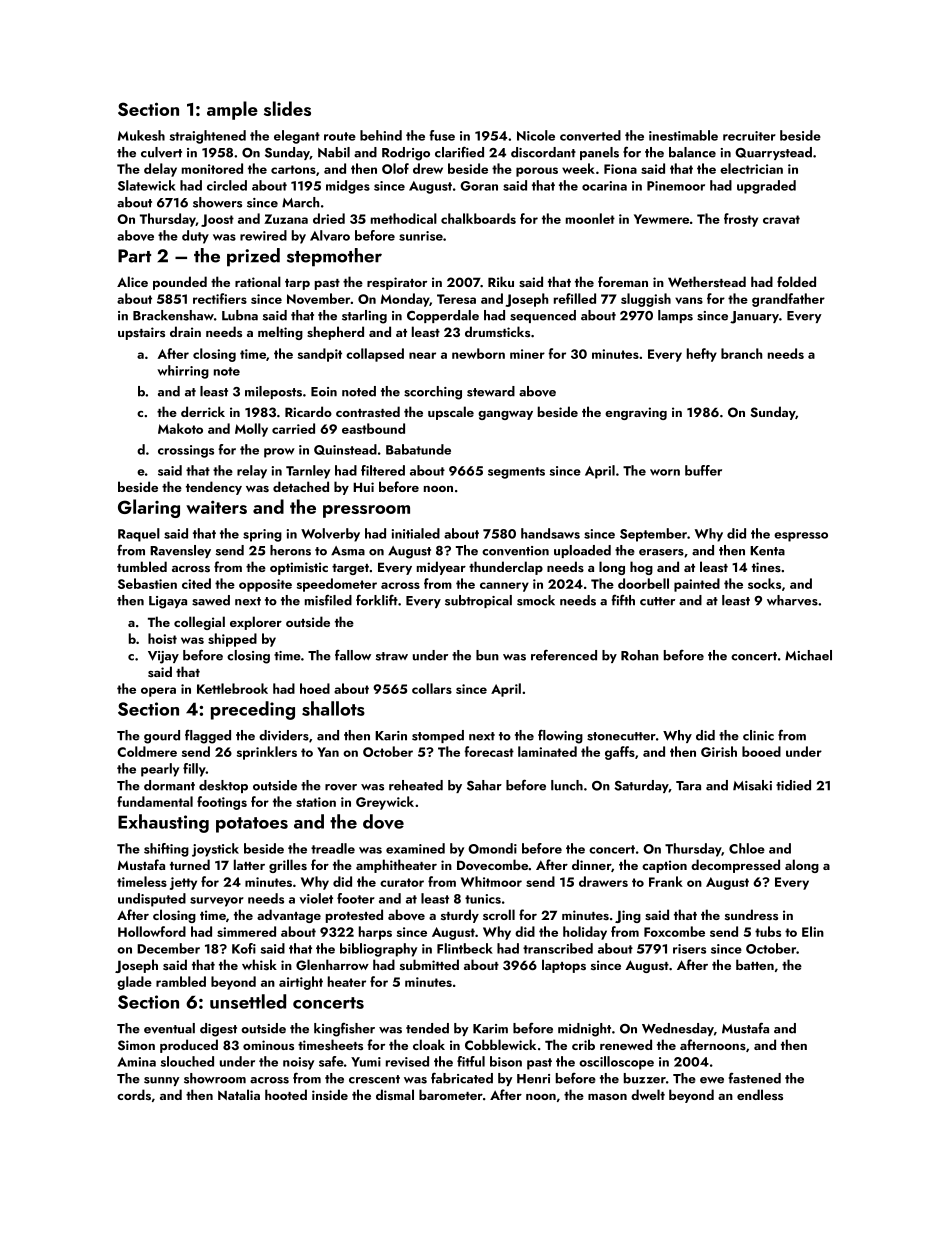  Describe the element at coordinates (402, 882) in the screenshot. I see `curator` at that location.
